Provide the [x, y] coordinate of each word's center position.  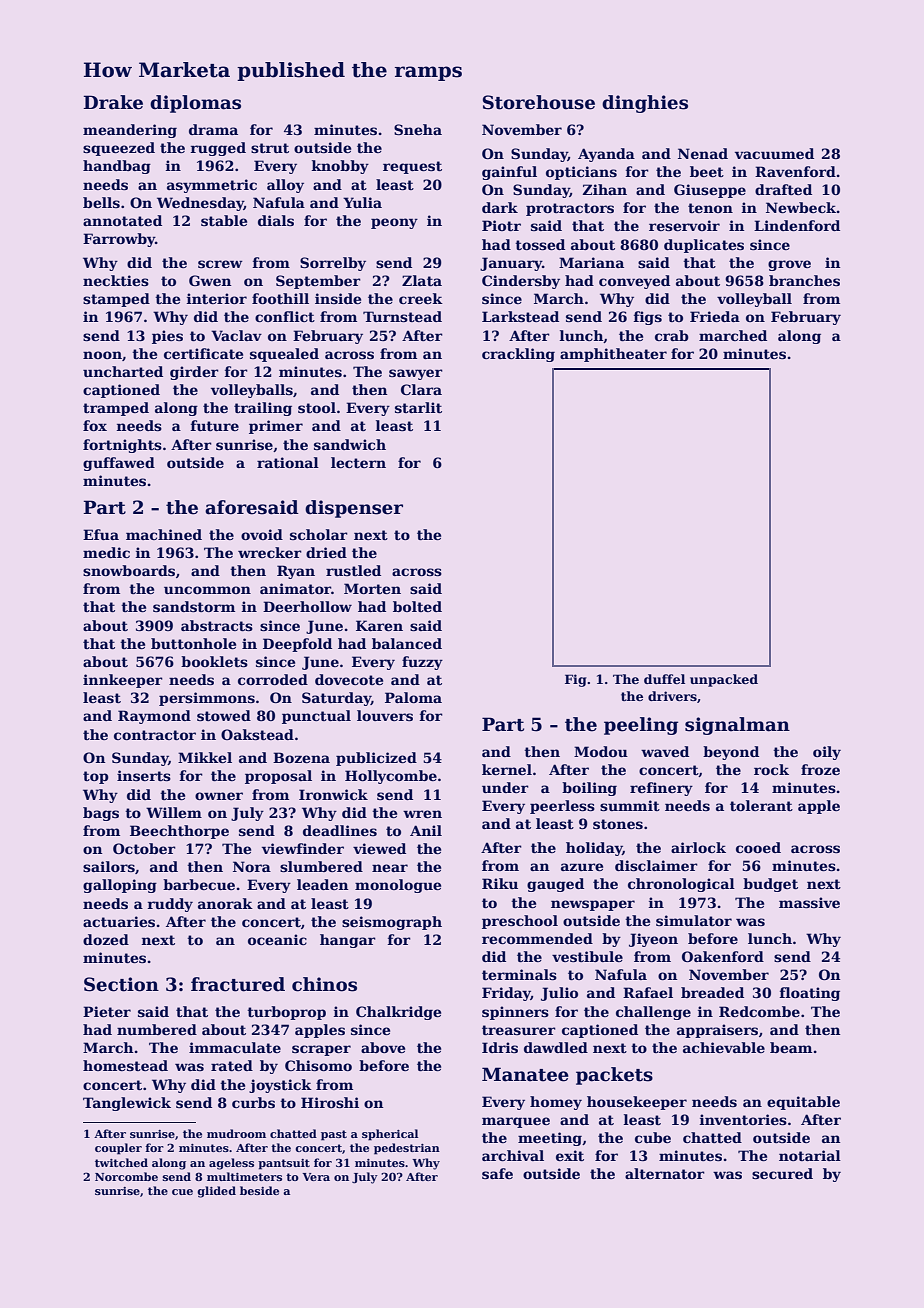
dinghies [645, 104]
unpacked [724, 680]
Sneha [418, 129]
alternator [665, 1173]
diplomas [195, 104]
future [215, 425]
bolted [417, 606]
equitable [803, 1103]
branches [804, 280]
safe [497, 1173]
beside [259, 1190]
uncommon [207, 590]
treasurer [519, 1030]
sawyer [416, 374]
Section [121, 984]
